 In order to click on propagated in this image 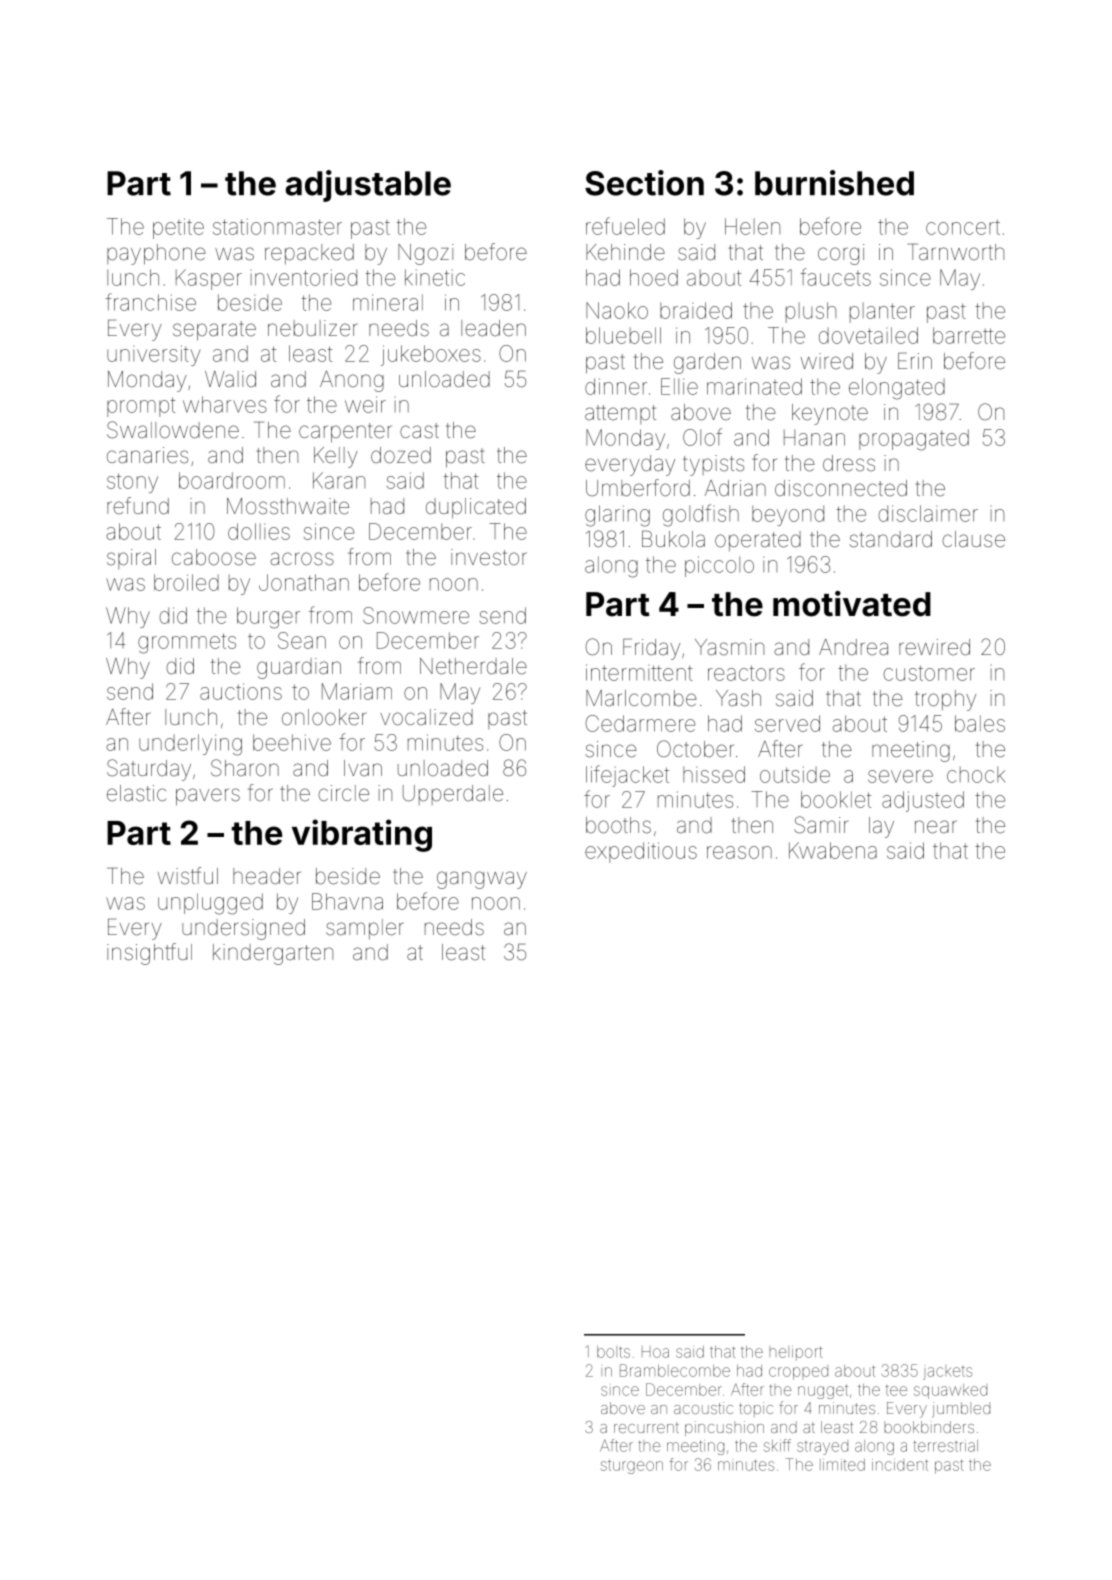, I will do `click(914, 440)`.
